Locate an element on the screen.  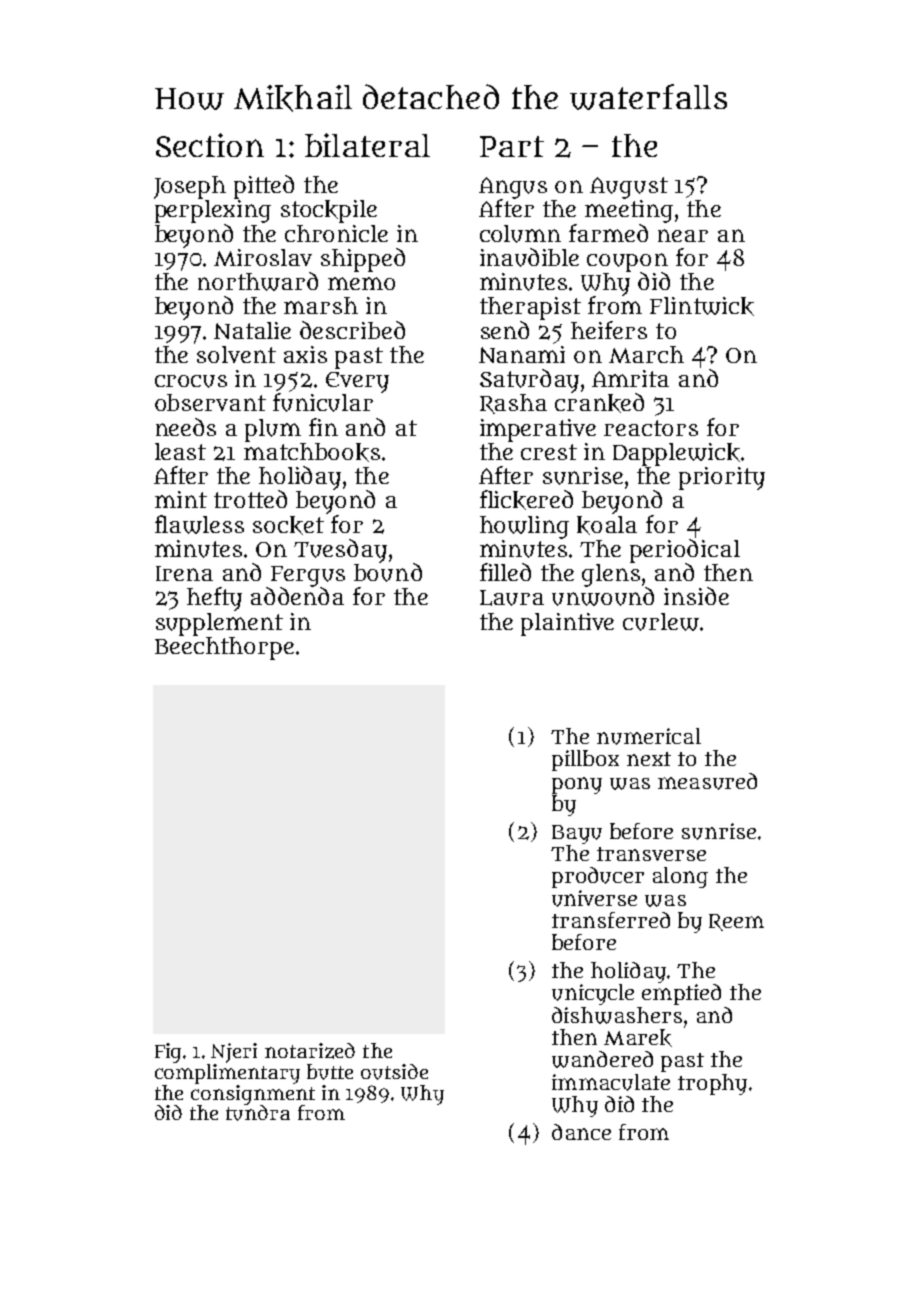
flickered is located at coordinates (526, 500).
